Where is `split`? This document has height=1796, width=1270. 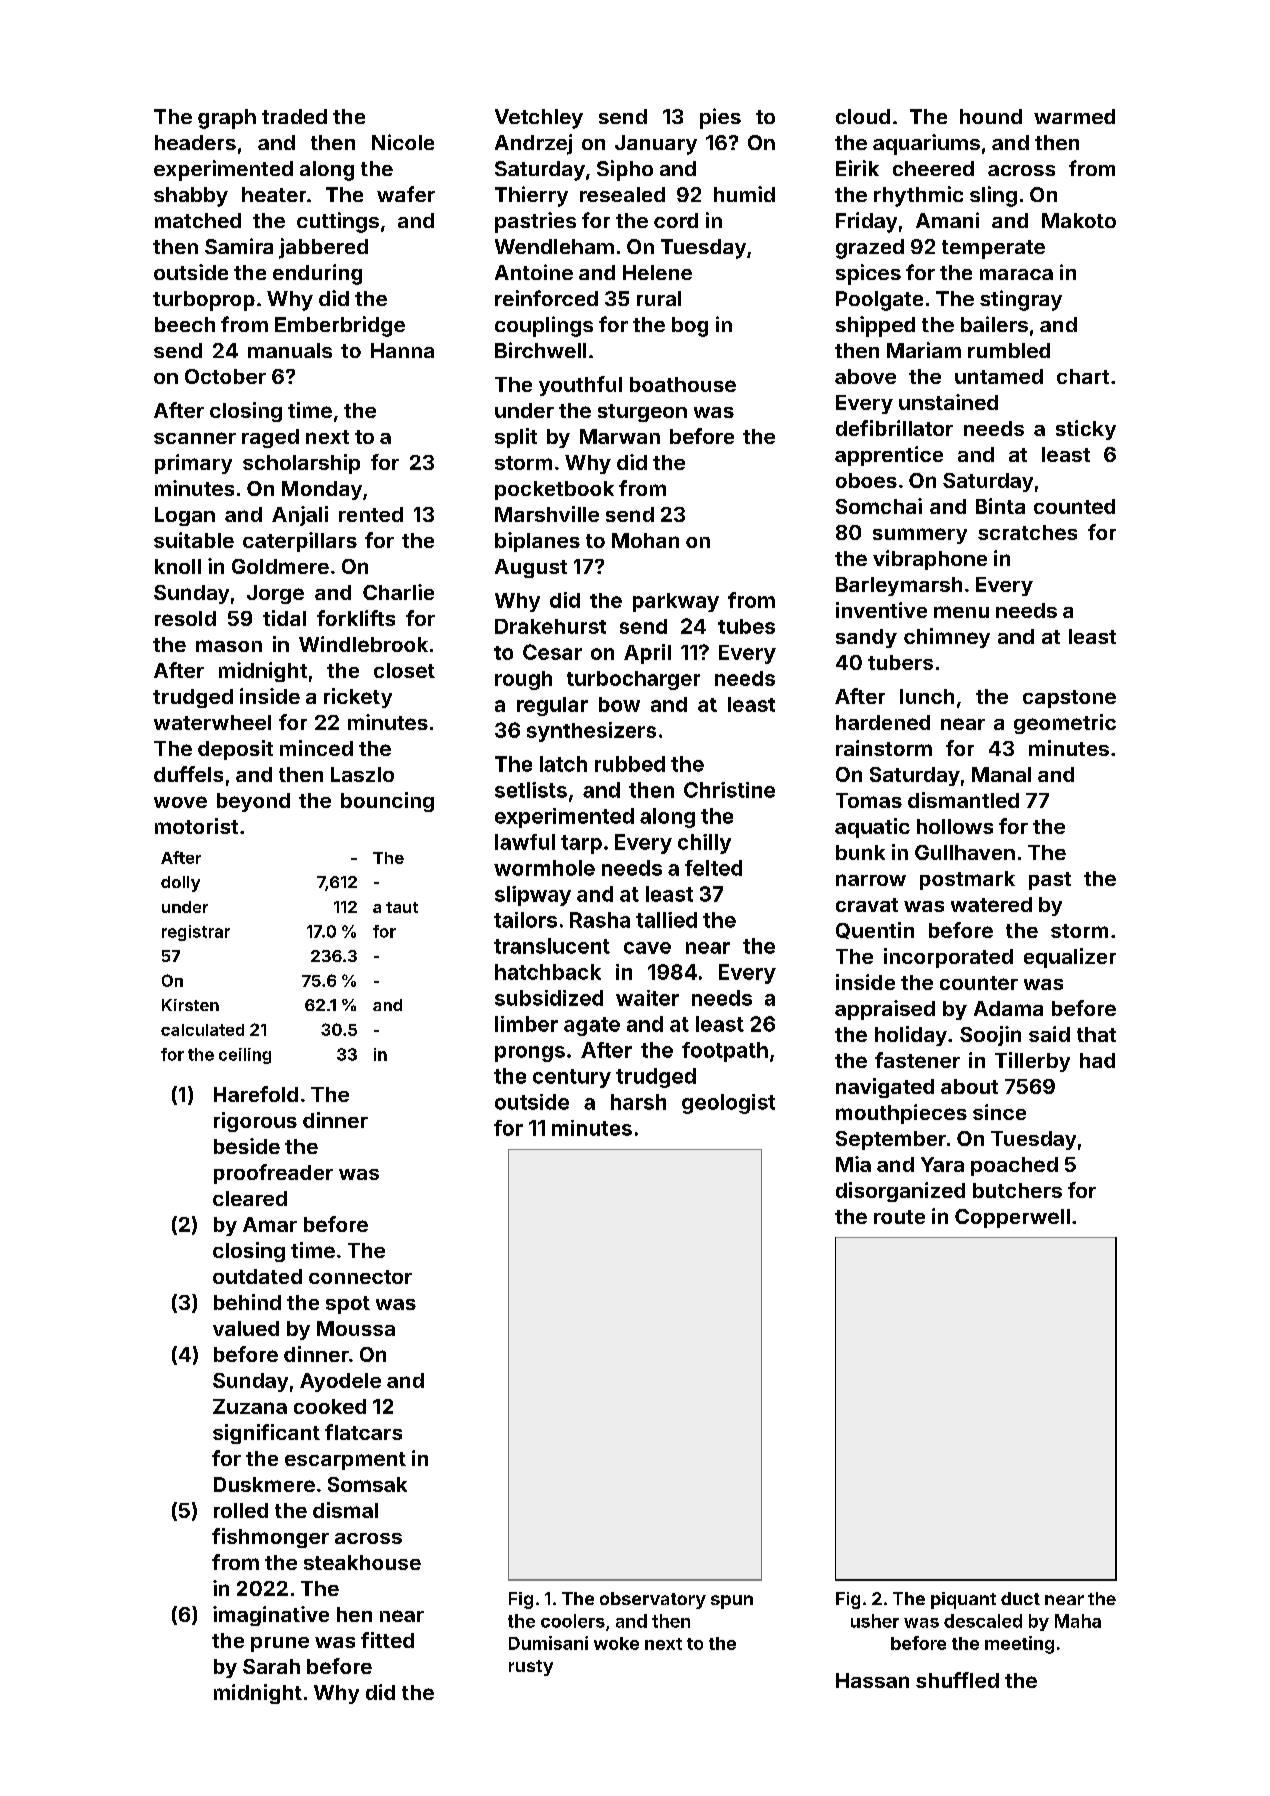
split is located at coordinates (516, 438).
